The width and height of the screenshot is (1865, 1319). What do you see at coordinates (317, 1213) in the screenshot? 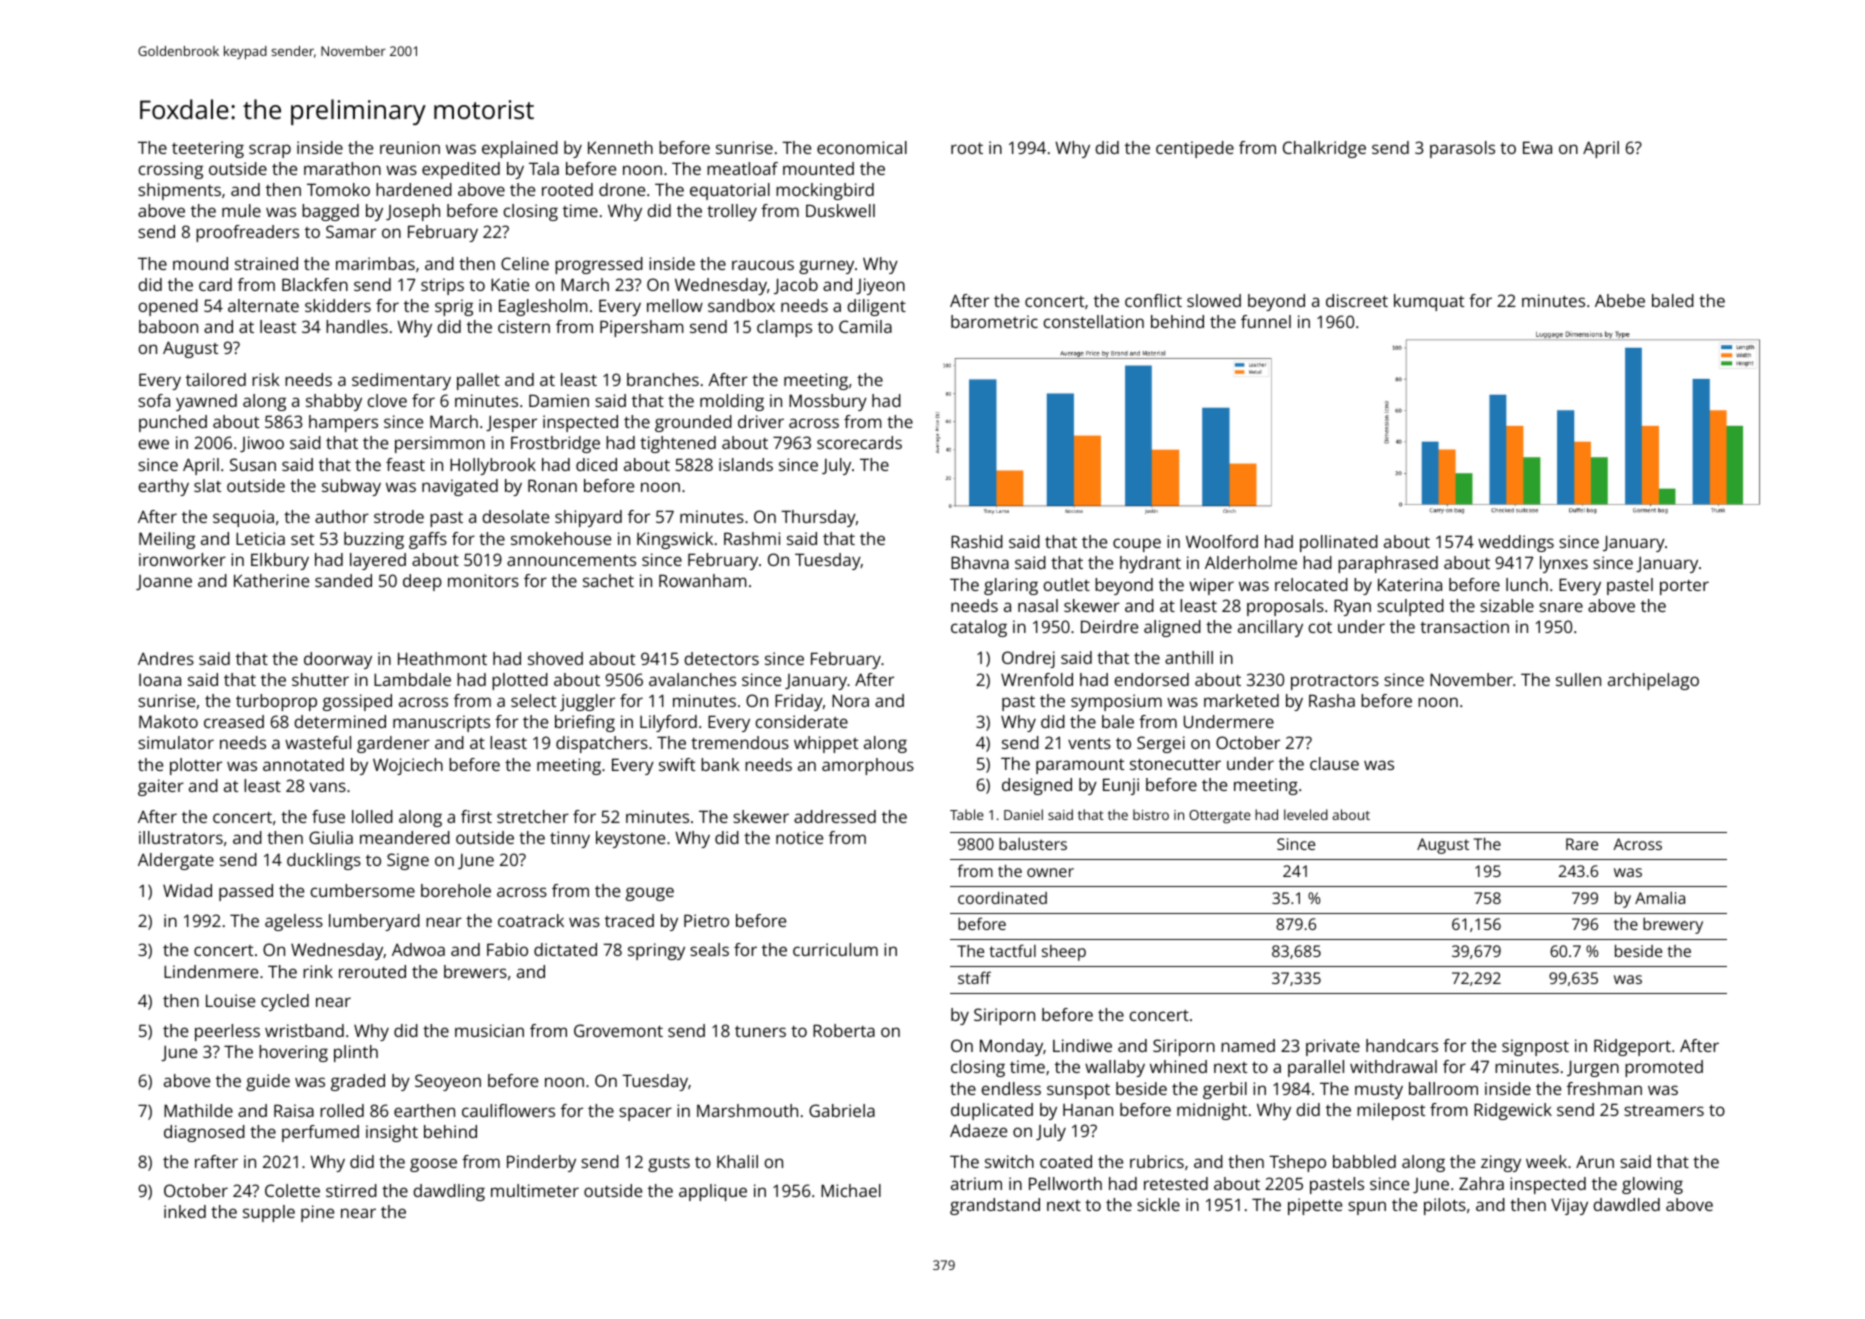
I see `pine` at bounding box center [317, 1213].
